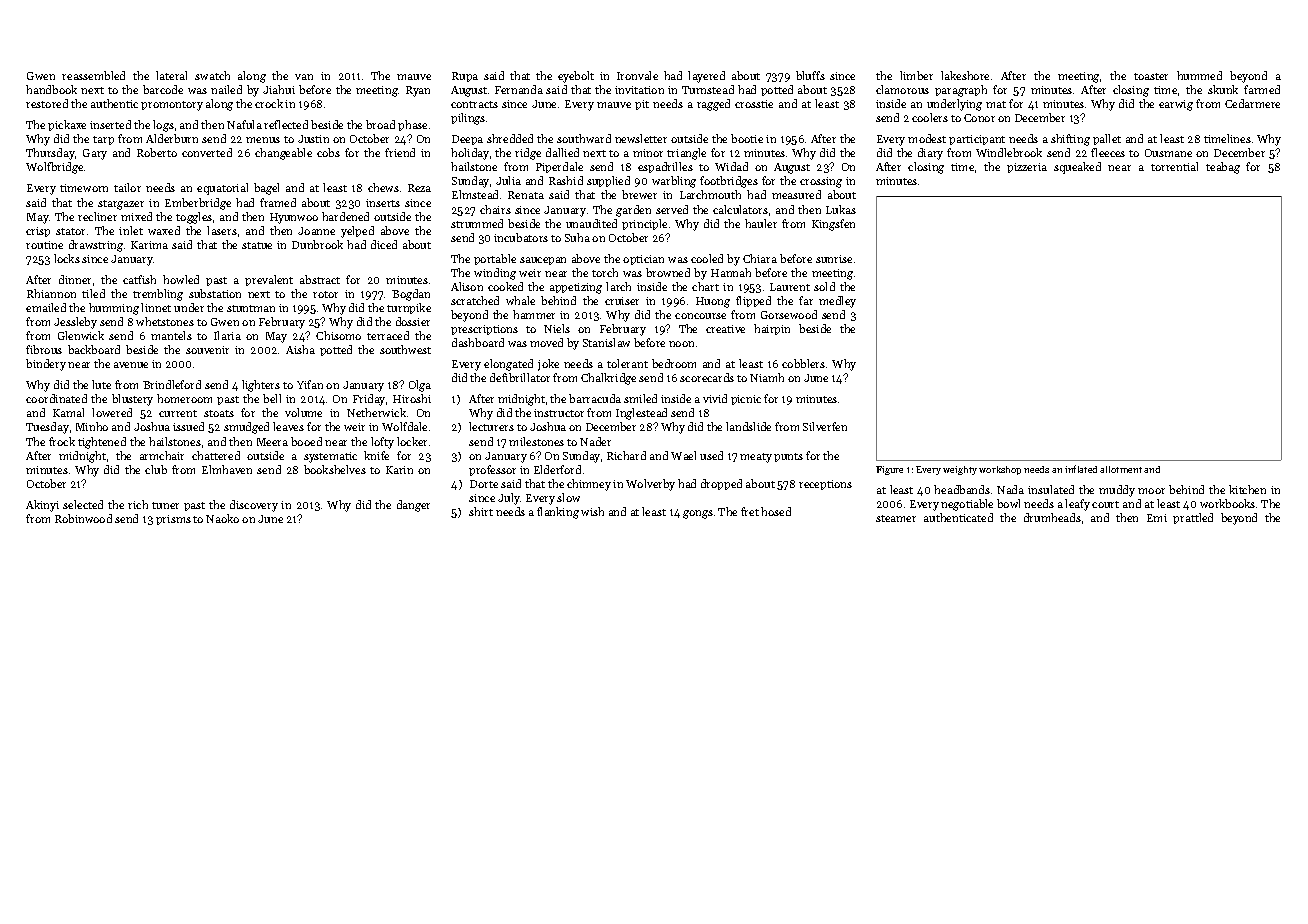  Describe the element at coordinates (960, 470) in the screenshot. I see `weighty` at that location.
